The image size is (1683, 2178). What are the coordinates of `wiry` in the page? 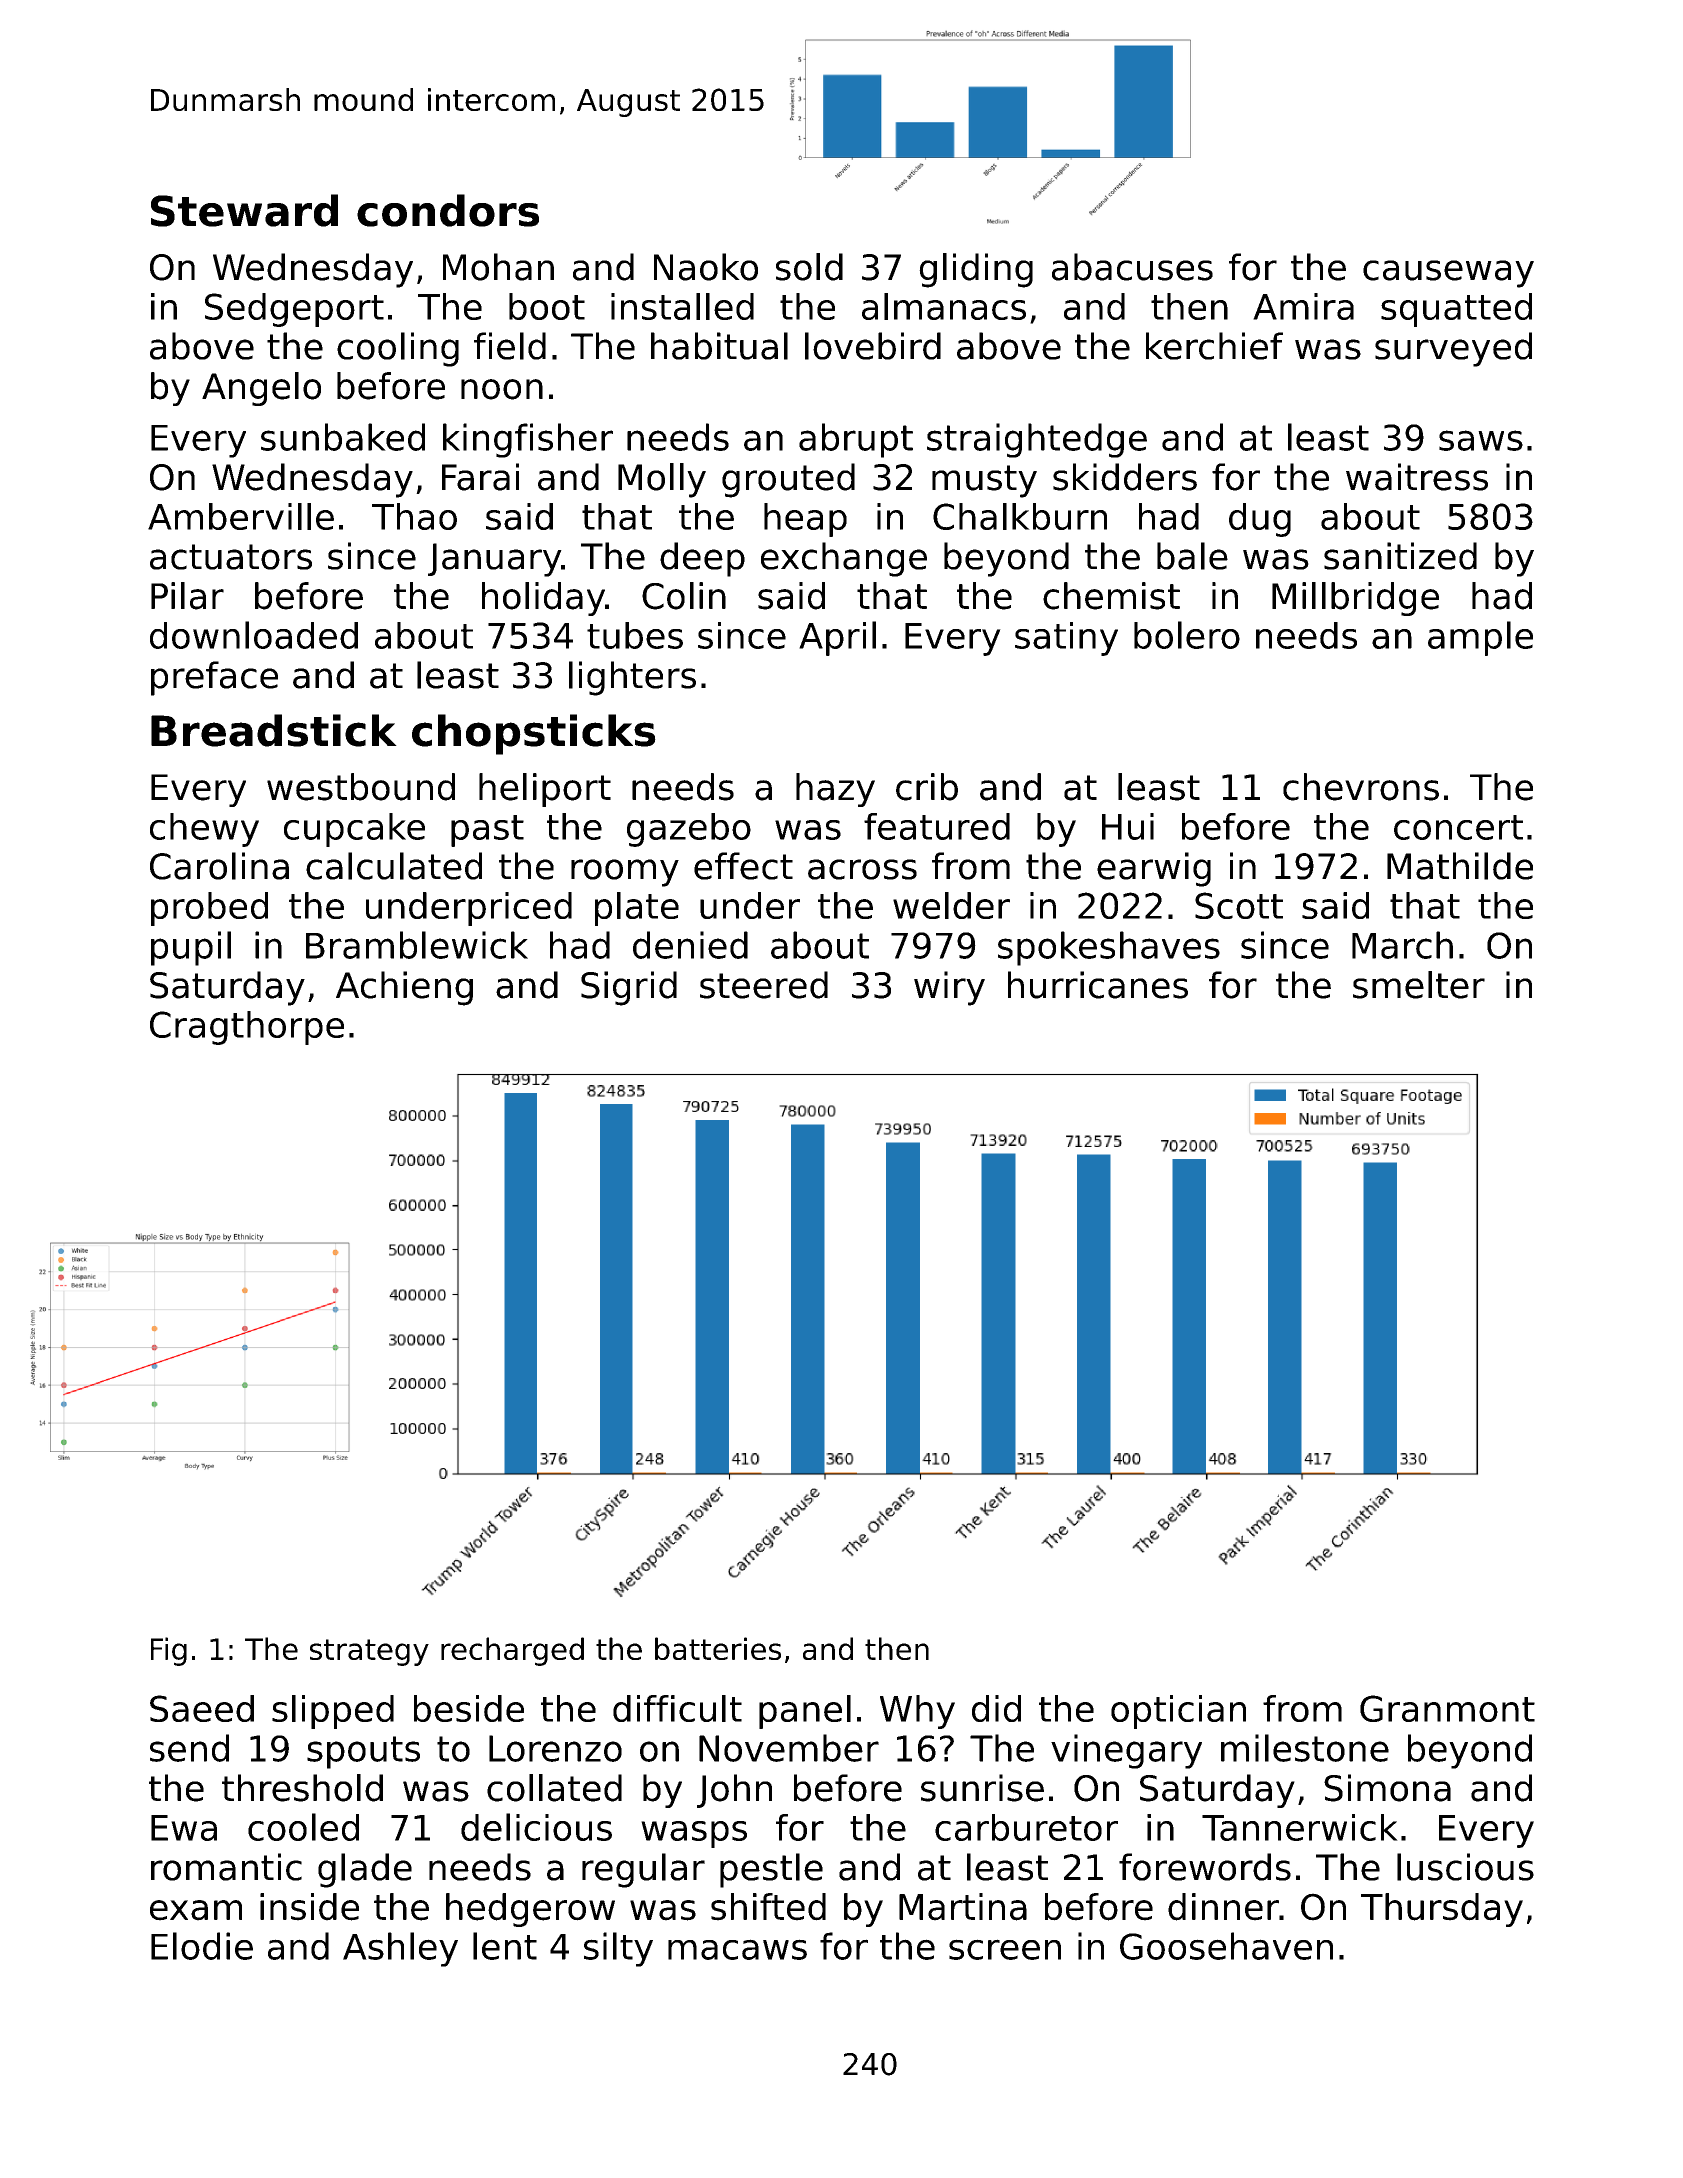 It's located at (949, 988).
